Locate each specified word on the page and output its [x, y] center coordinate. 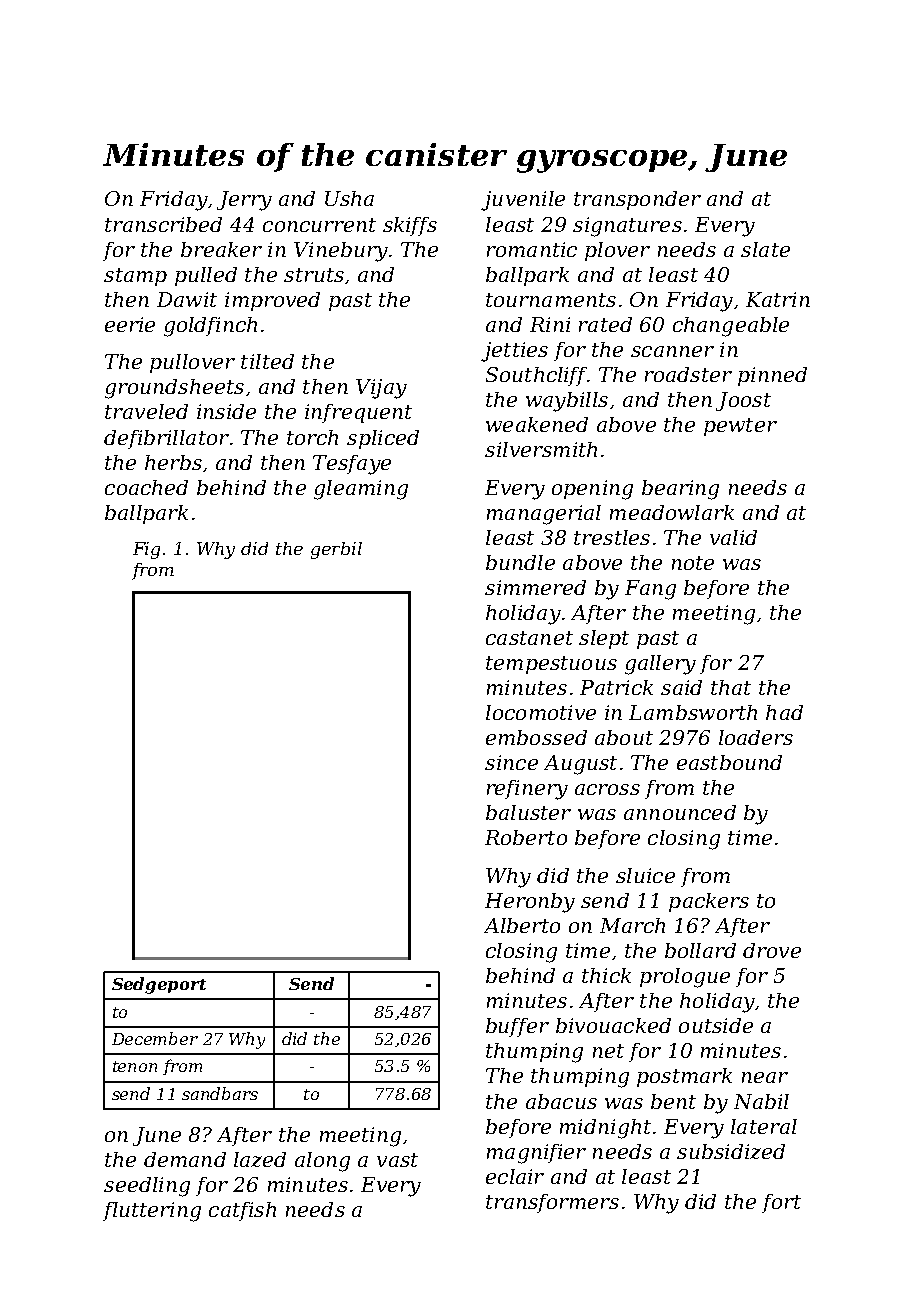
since [511, 762]
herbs [173, 462]
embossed [536, 737]
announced [680, 812]
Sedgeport [159, 985]
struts [314, 275]
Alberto [522, 925]
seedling [147, 1187]
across [607, 789]
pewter [740, 427]
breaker [221, 249]
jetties [514, 352]
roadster [688, 374]
